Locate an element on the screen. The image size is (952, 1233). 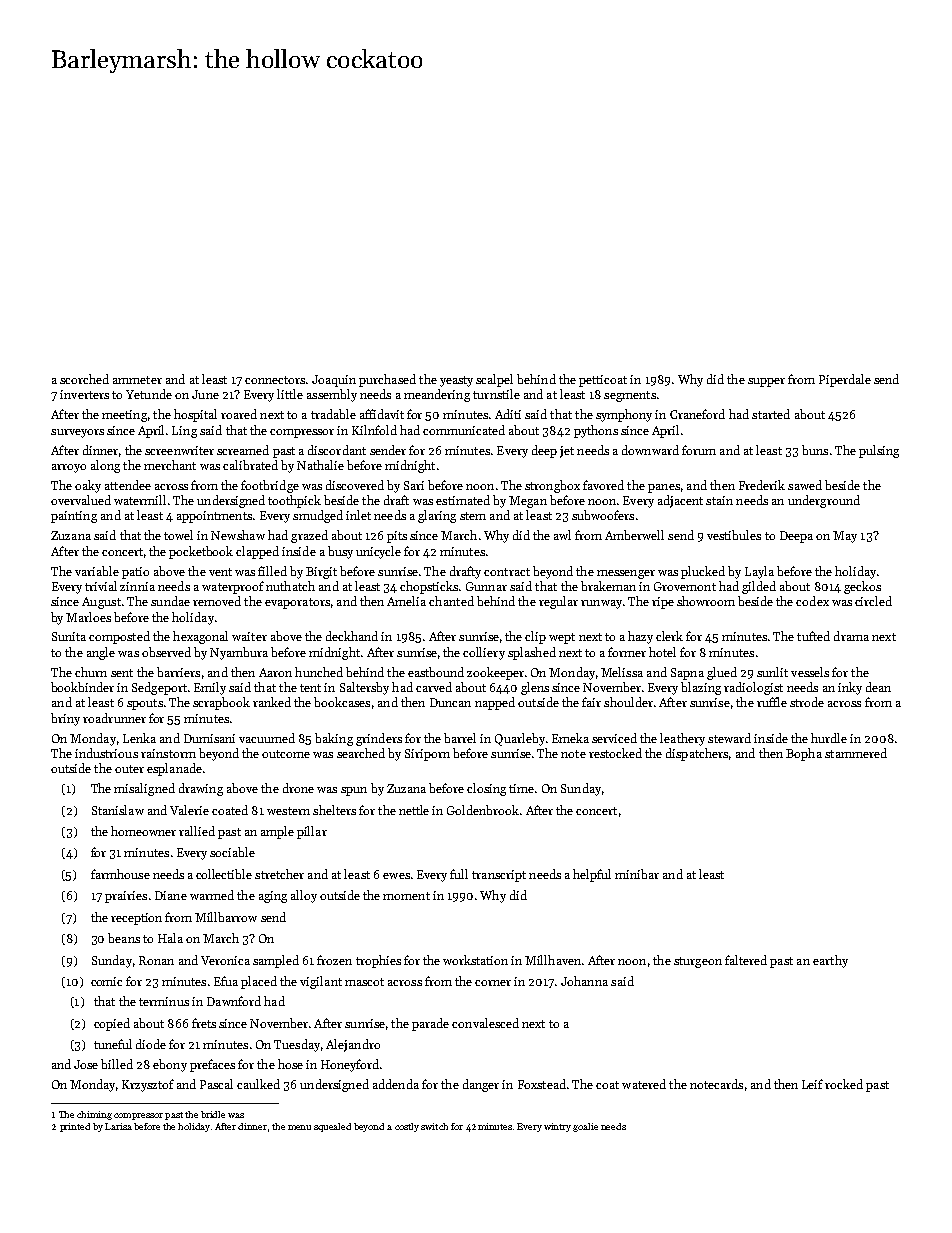
spouts is located at coordinates (145, 704).
